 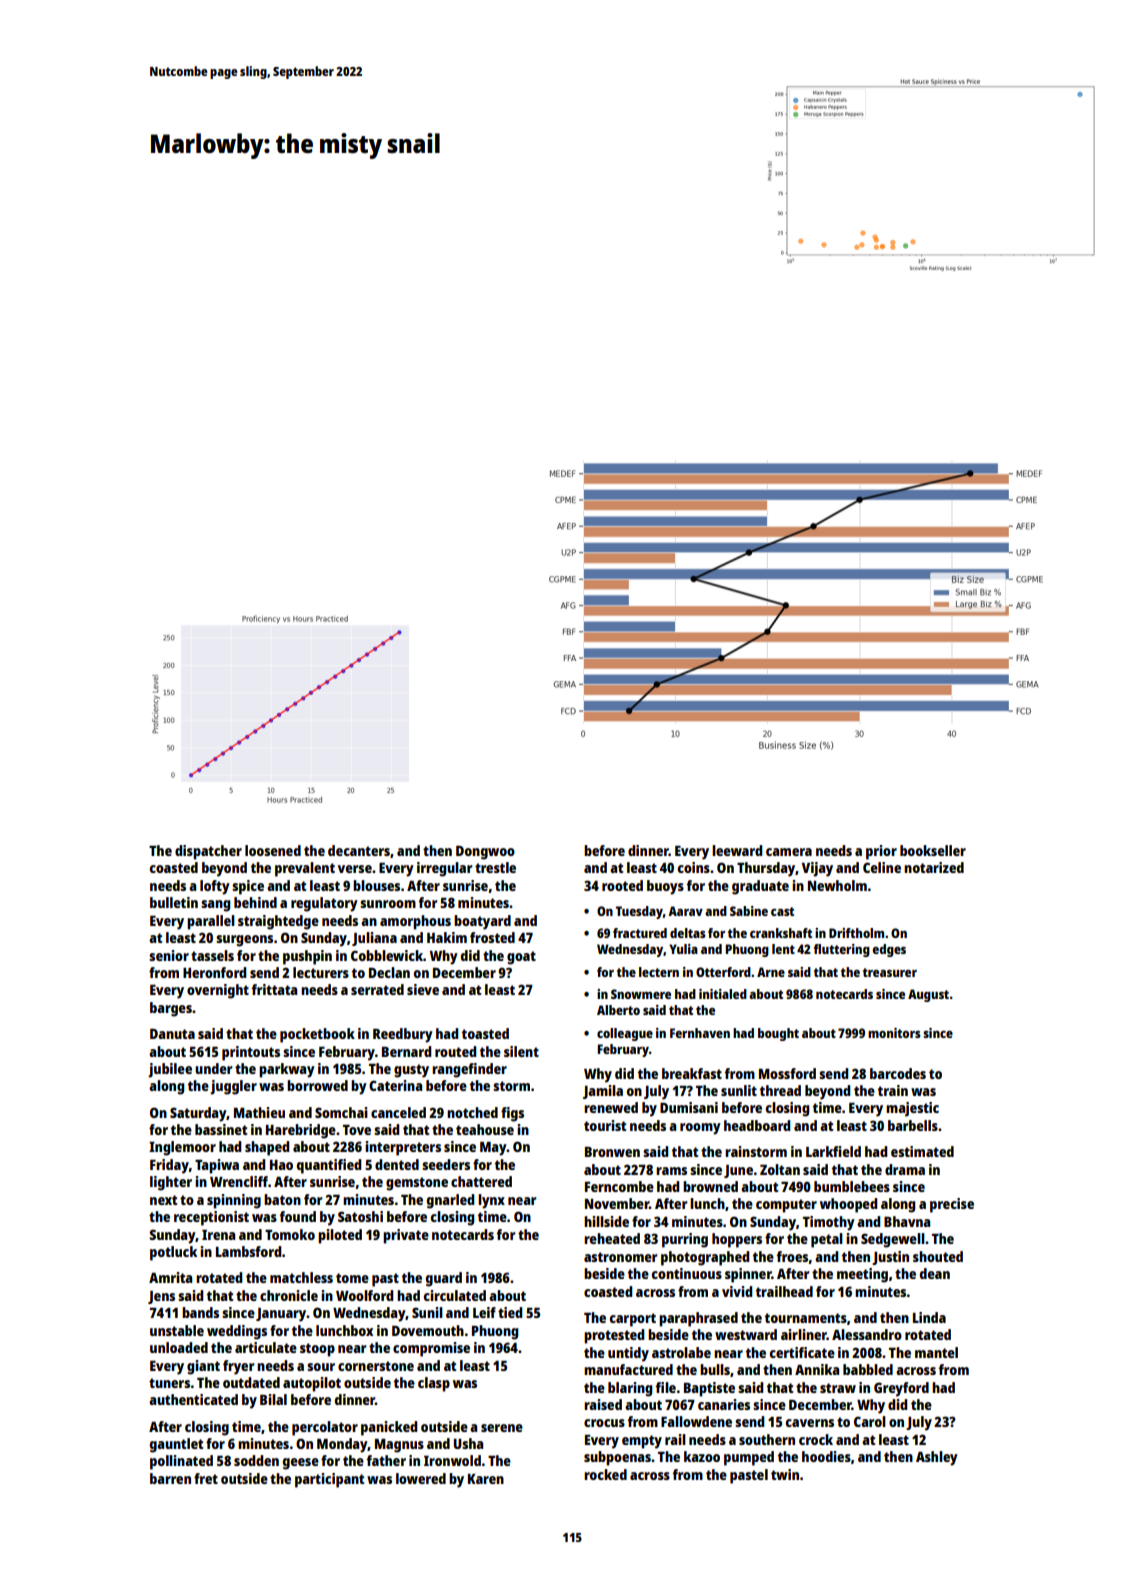 What do you see at coordinates (468, 1443) in the image?
I see `Usha` at bounding box center [468, 1443].
